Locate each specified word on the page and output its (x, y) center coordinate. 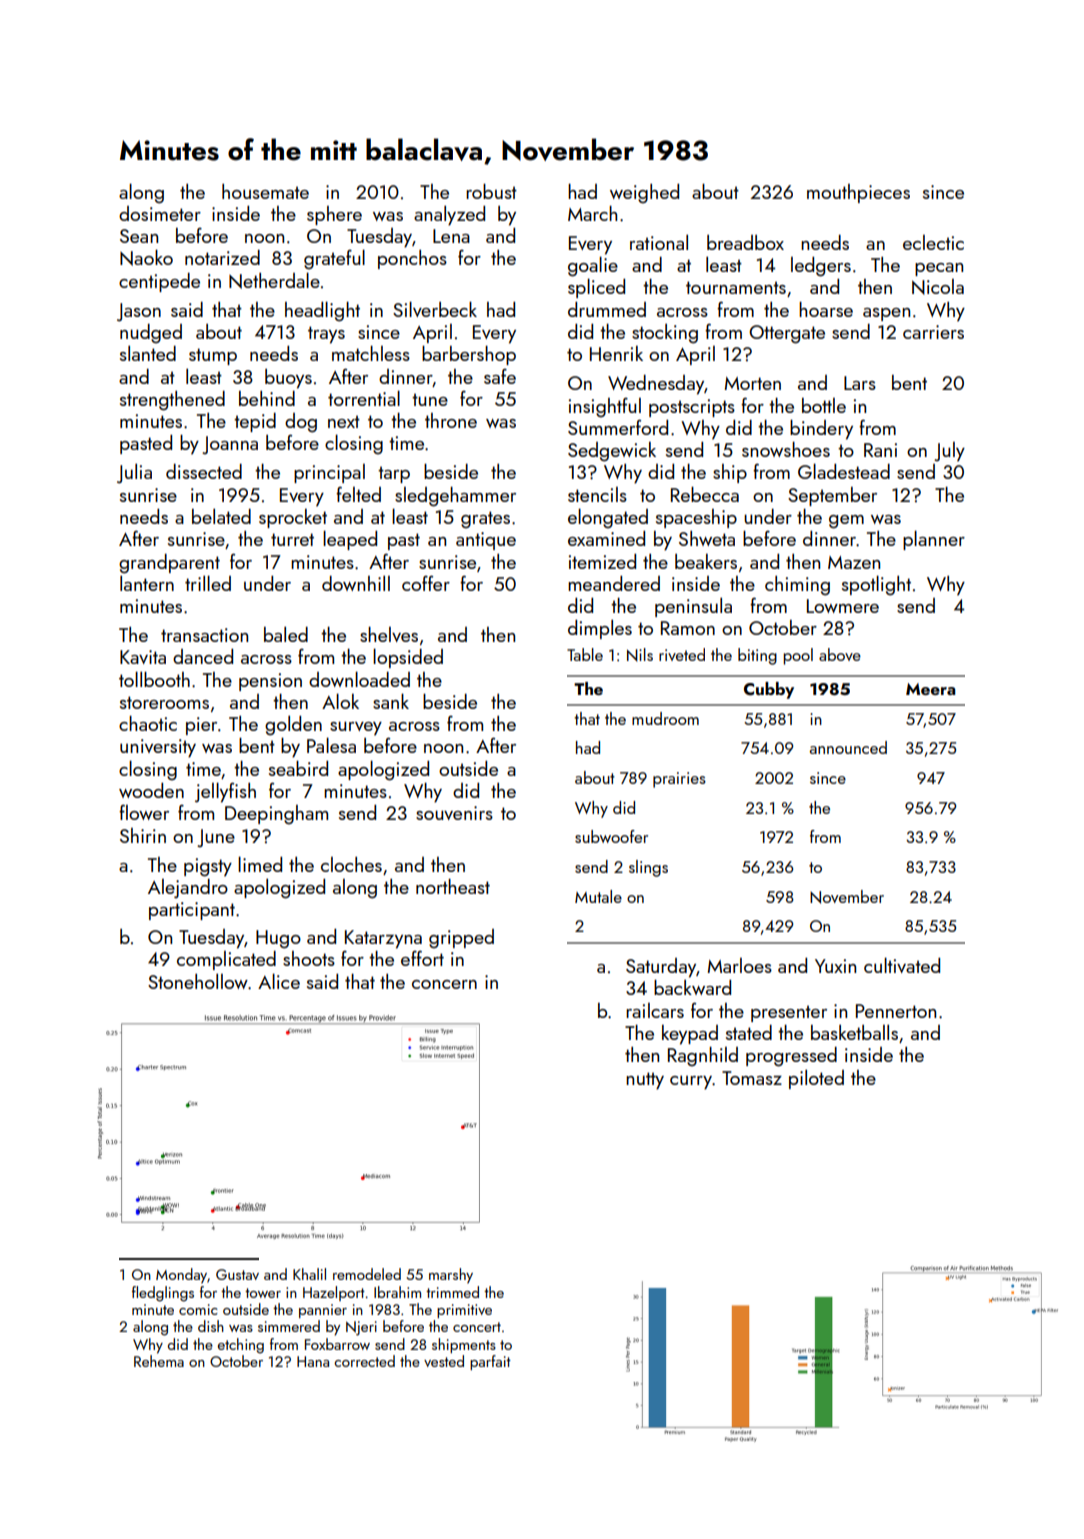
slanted (148, 353)
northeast (453, 886)
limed (260, 864)
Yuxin (835, 966)
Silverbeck (435, 309)
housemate (265, 191)
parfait (490, 1362)
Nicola (938, 287)
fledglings (163, 1294)
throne (451, 420)
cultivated (902, 965)
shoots (309, 958)
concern (444, 984)
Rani (880, 450)
